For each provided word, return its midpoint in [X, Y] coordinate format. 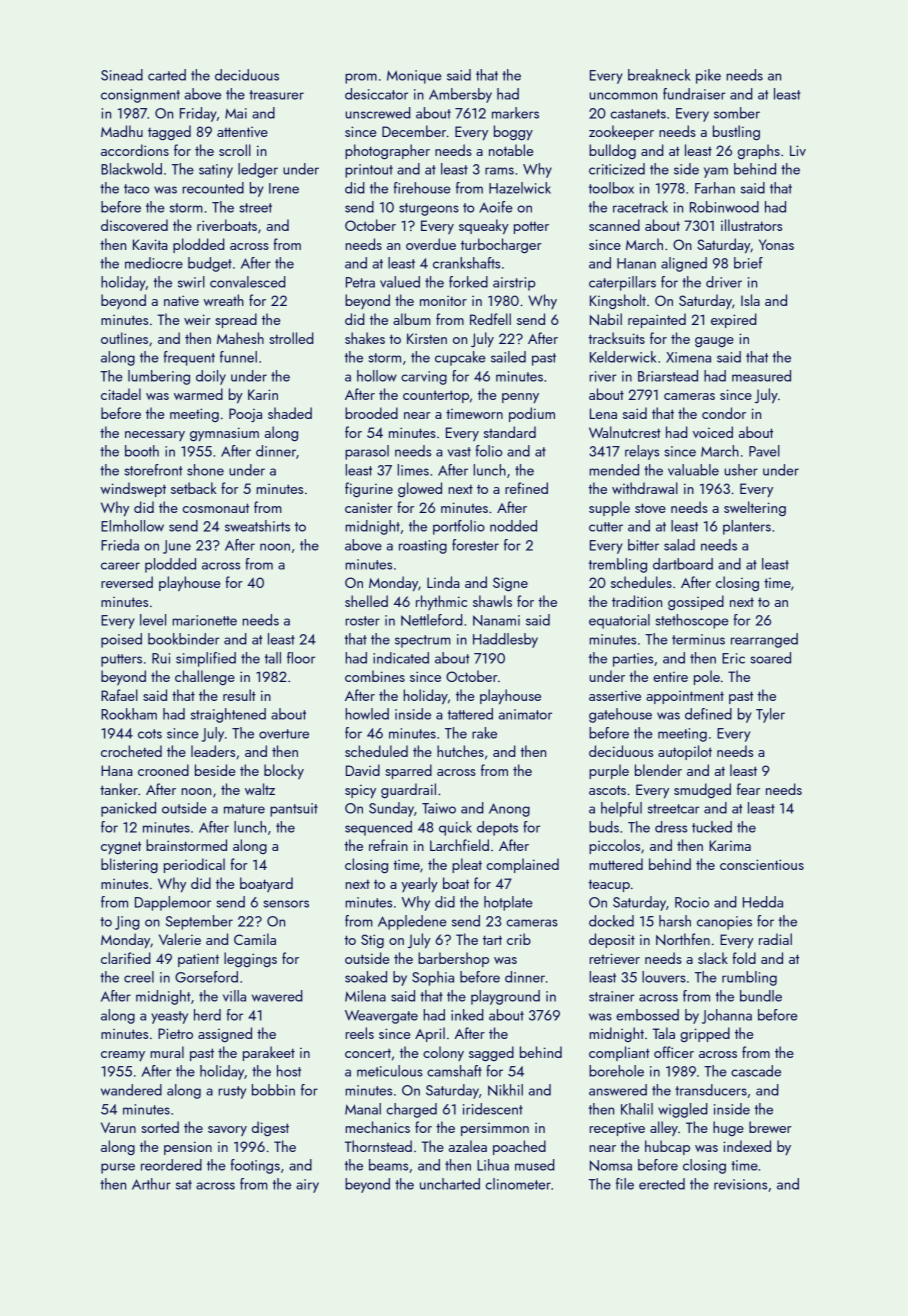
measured [761, 376]
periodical [194, 865]
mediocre [154, 263]
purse [118, 1168]
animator [525, 714]
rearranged [764, 640]
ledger [258, 170]
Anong [509, 810]
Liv [798, 150]
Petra [360, 282]
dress [671, 827]
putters [121, 660]
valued [400, 282]
